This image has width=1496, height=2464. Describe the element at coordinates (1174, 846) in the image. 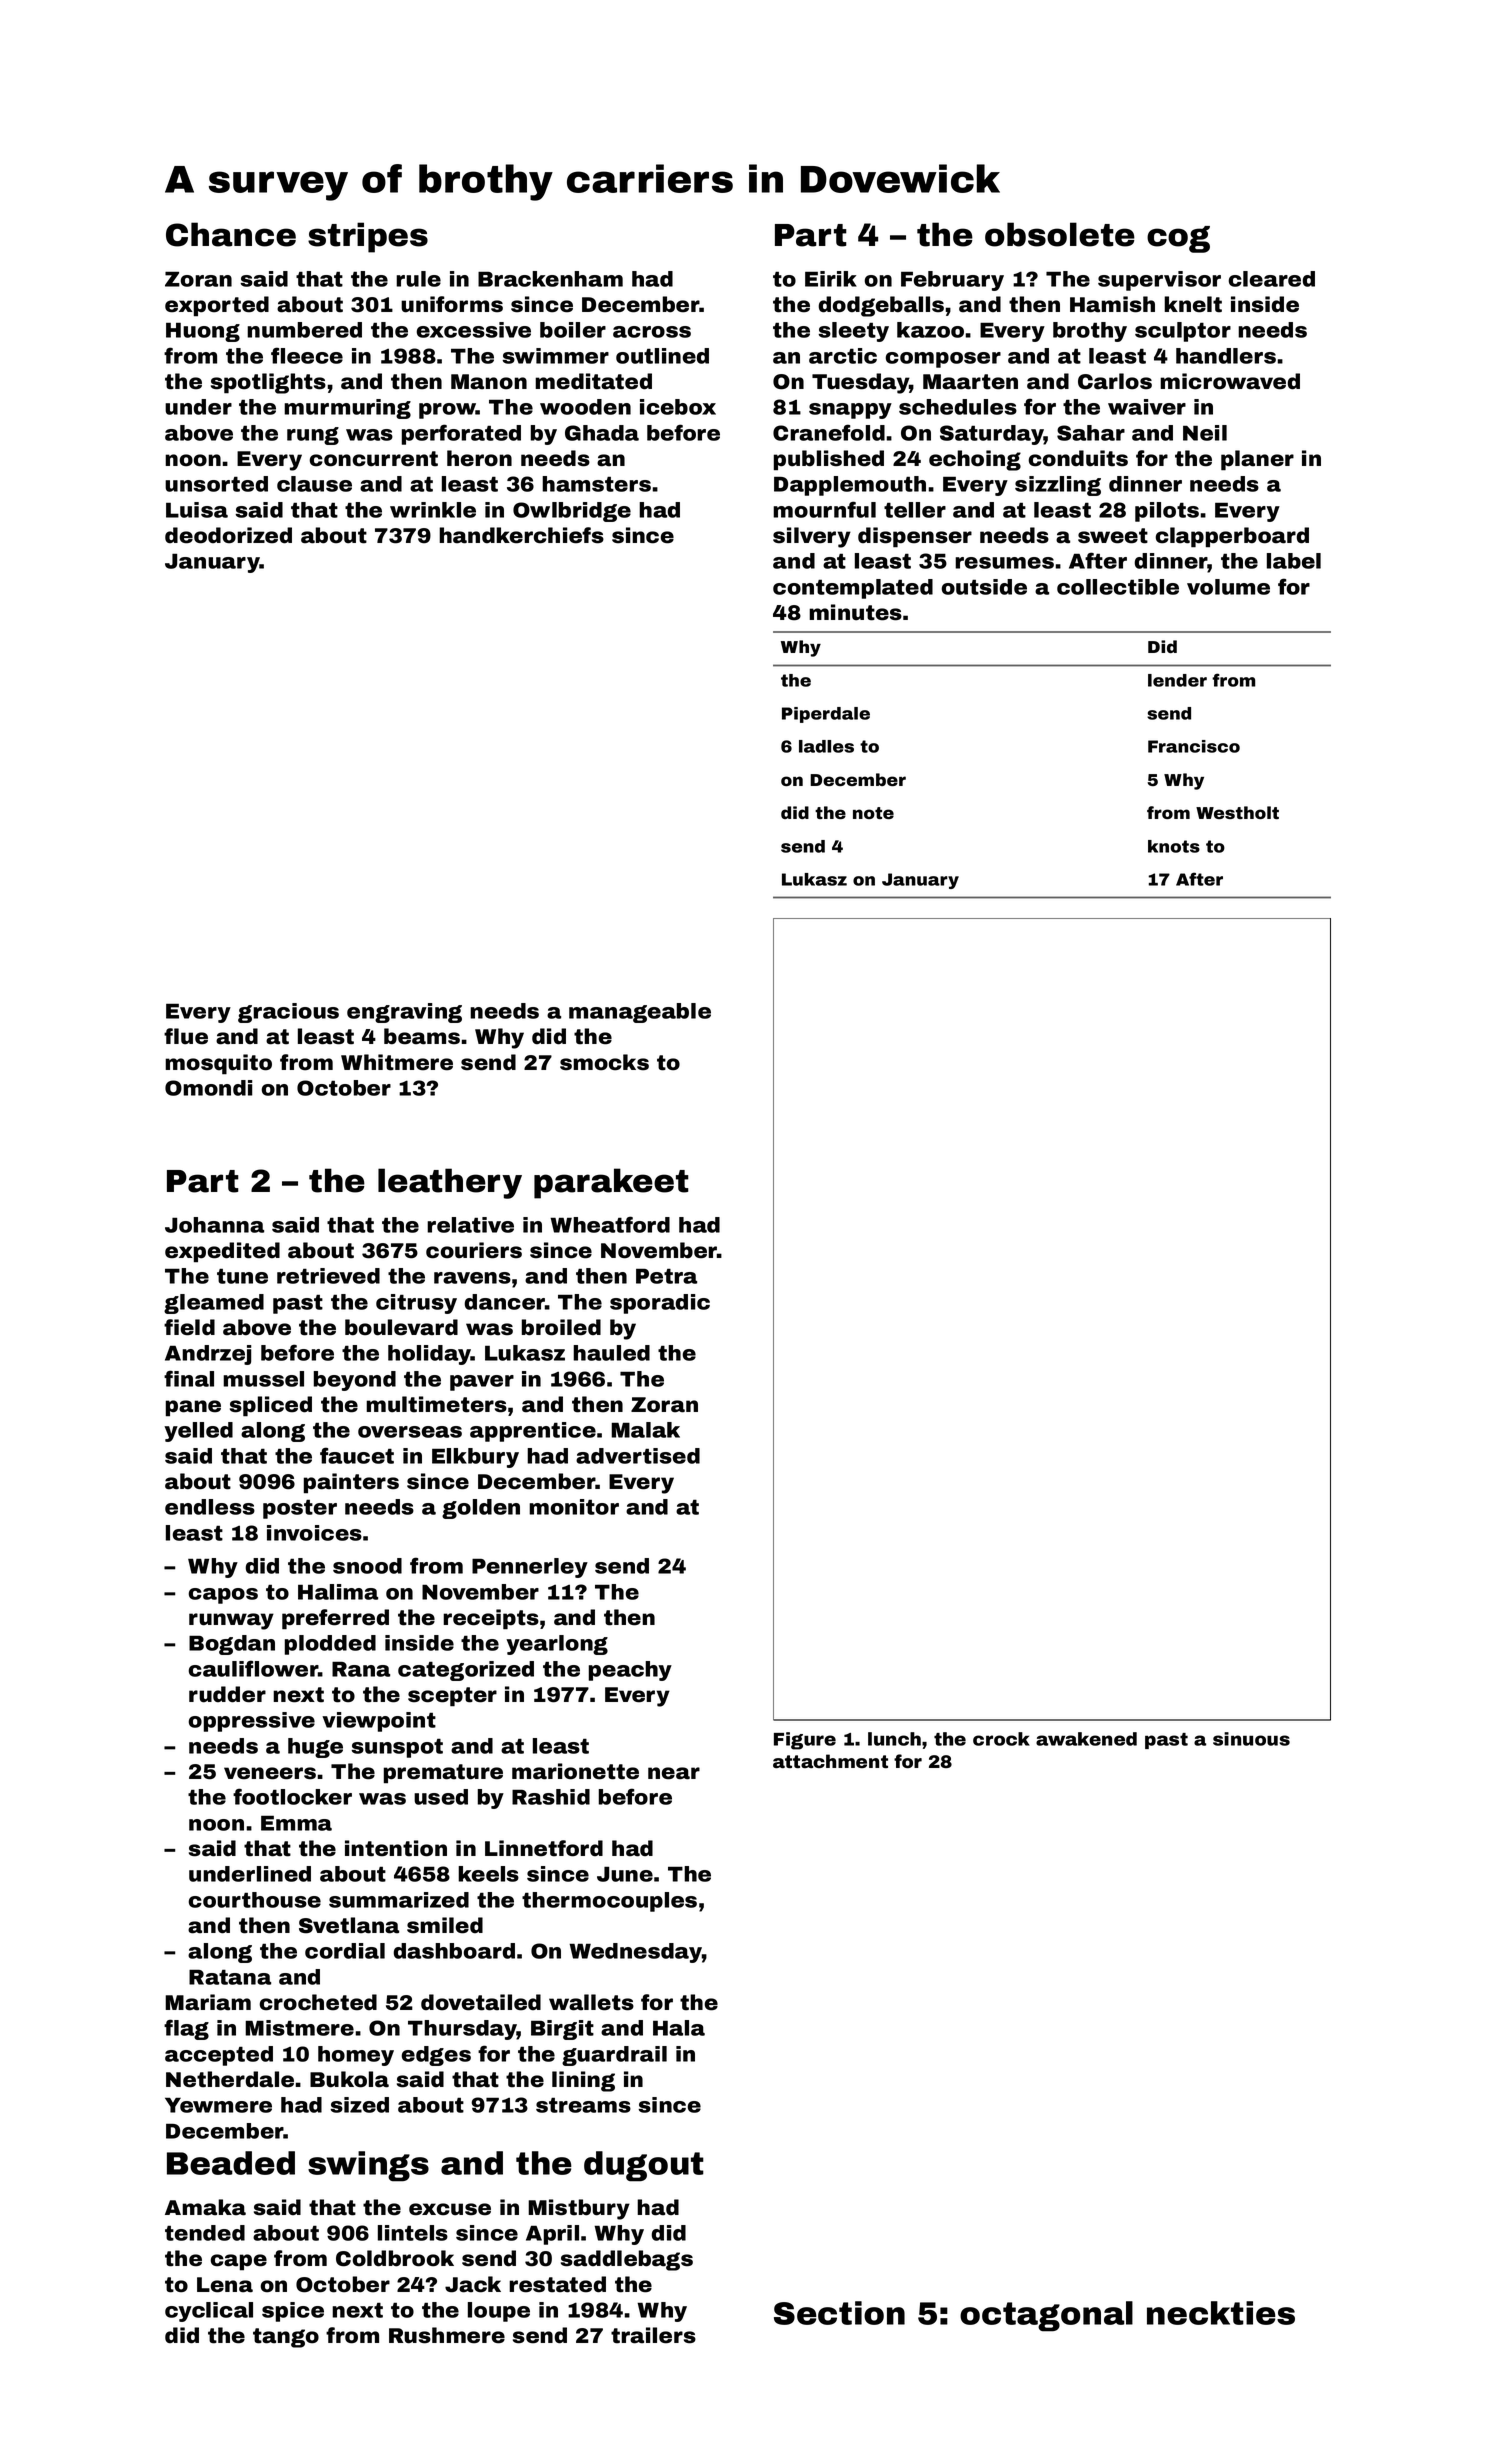

I see `knots` at that location.
